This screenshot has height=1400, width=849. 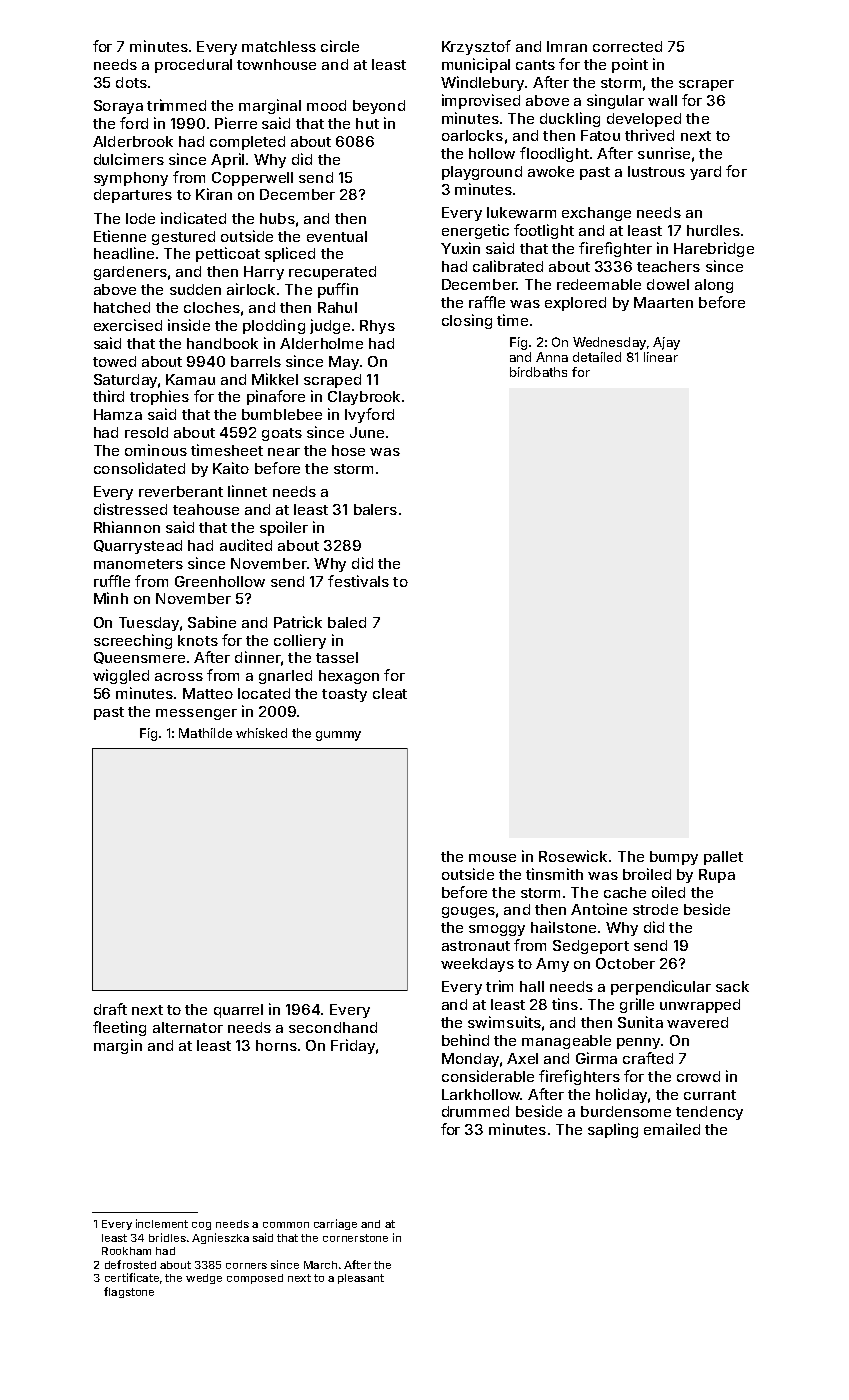 I want to click on June, so click(x=367, y=432).
